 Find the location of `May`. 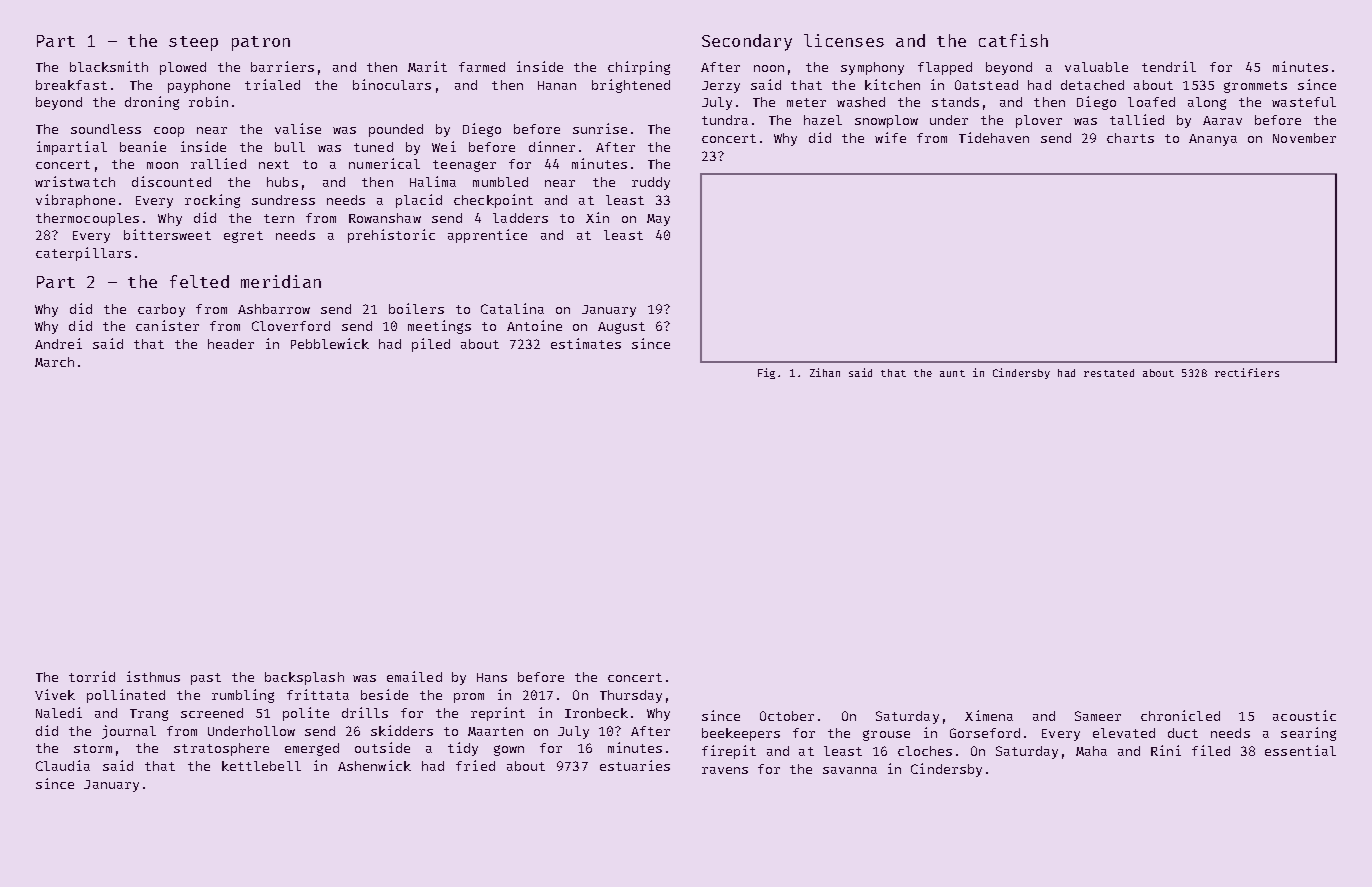

May is located at coordinates (658, 220).
